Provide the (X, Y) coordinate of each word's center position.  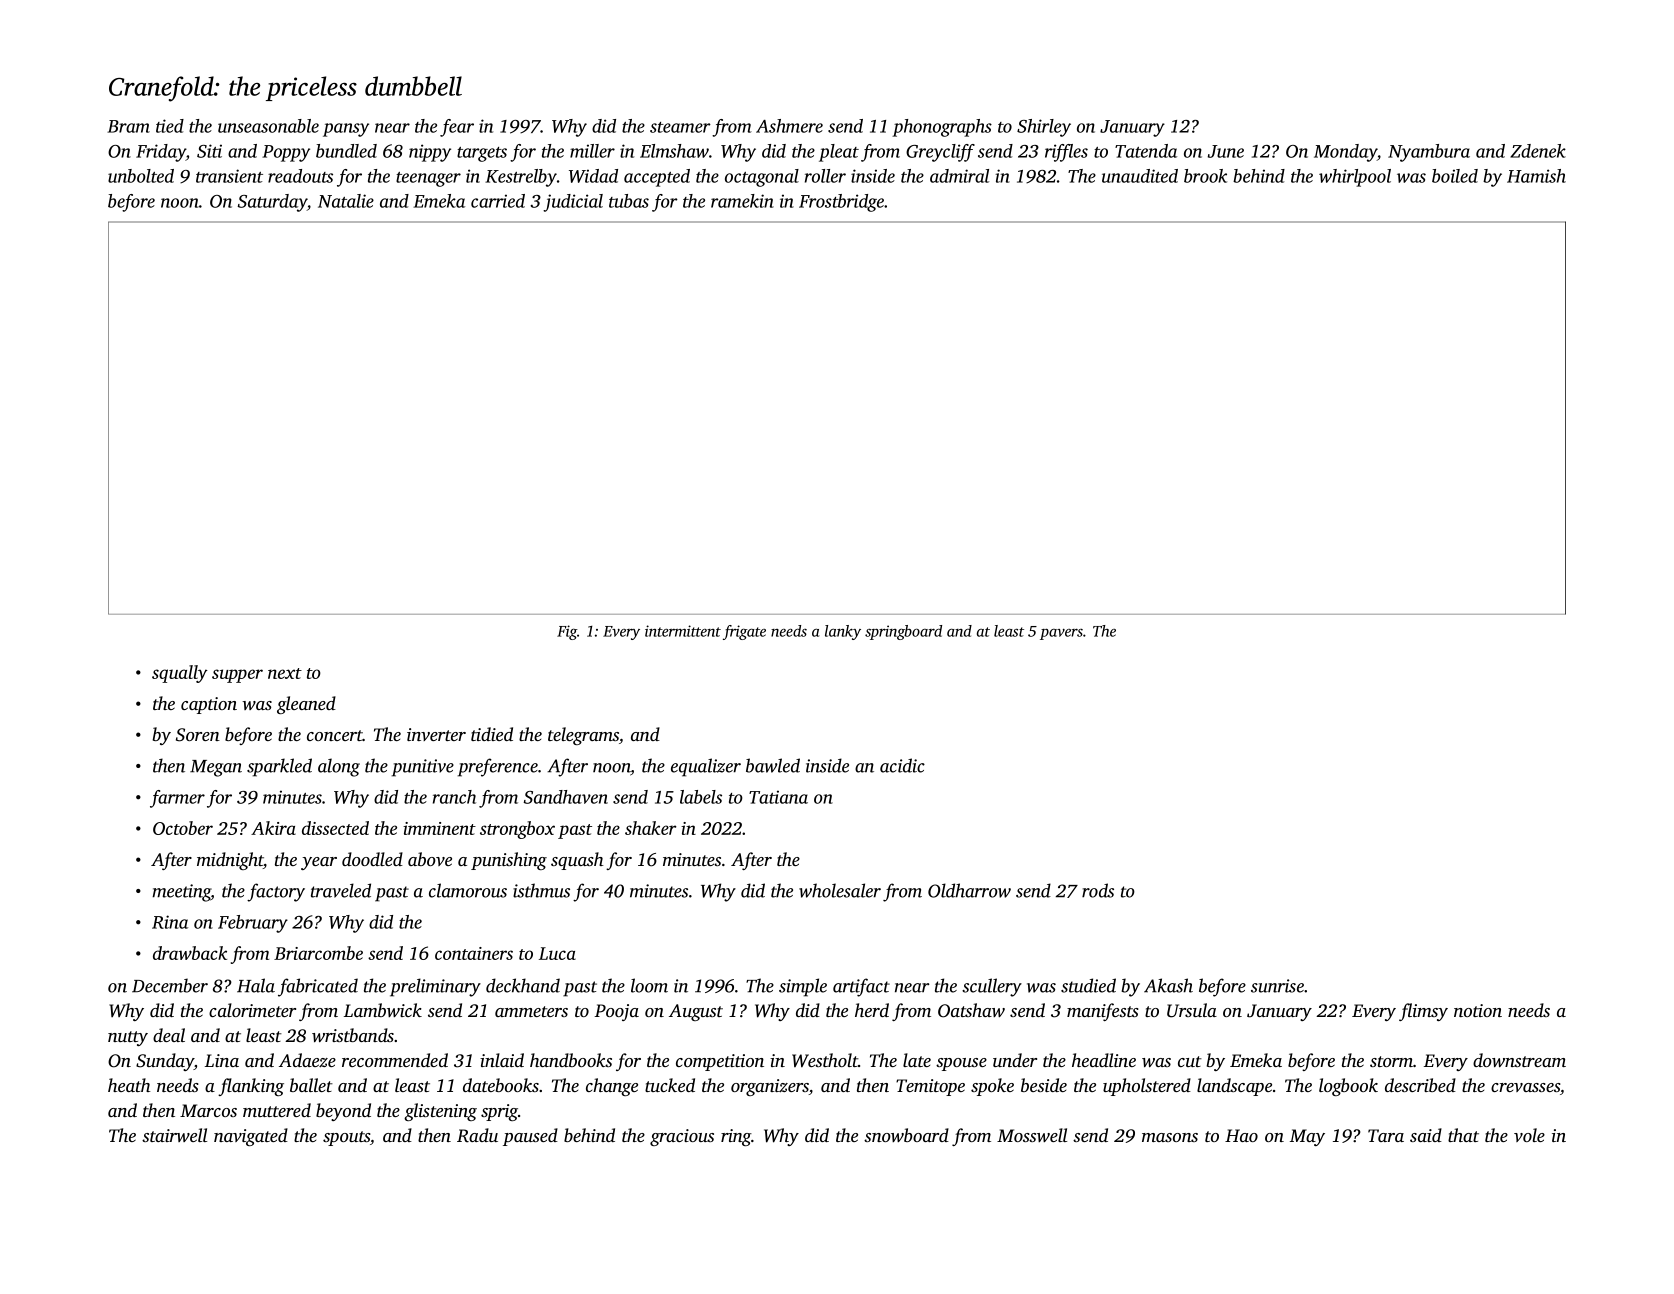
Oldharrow (969, 890)
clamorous (468, 890)
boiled (1455, 176)
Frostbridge (841, 203)
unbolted (141, 176)
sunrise (1277, 986)
